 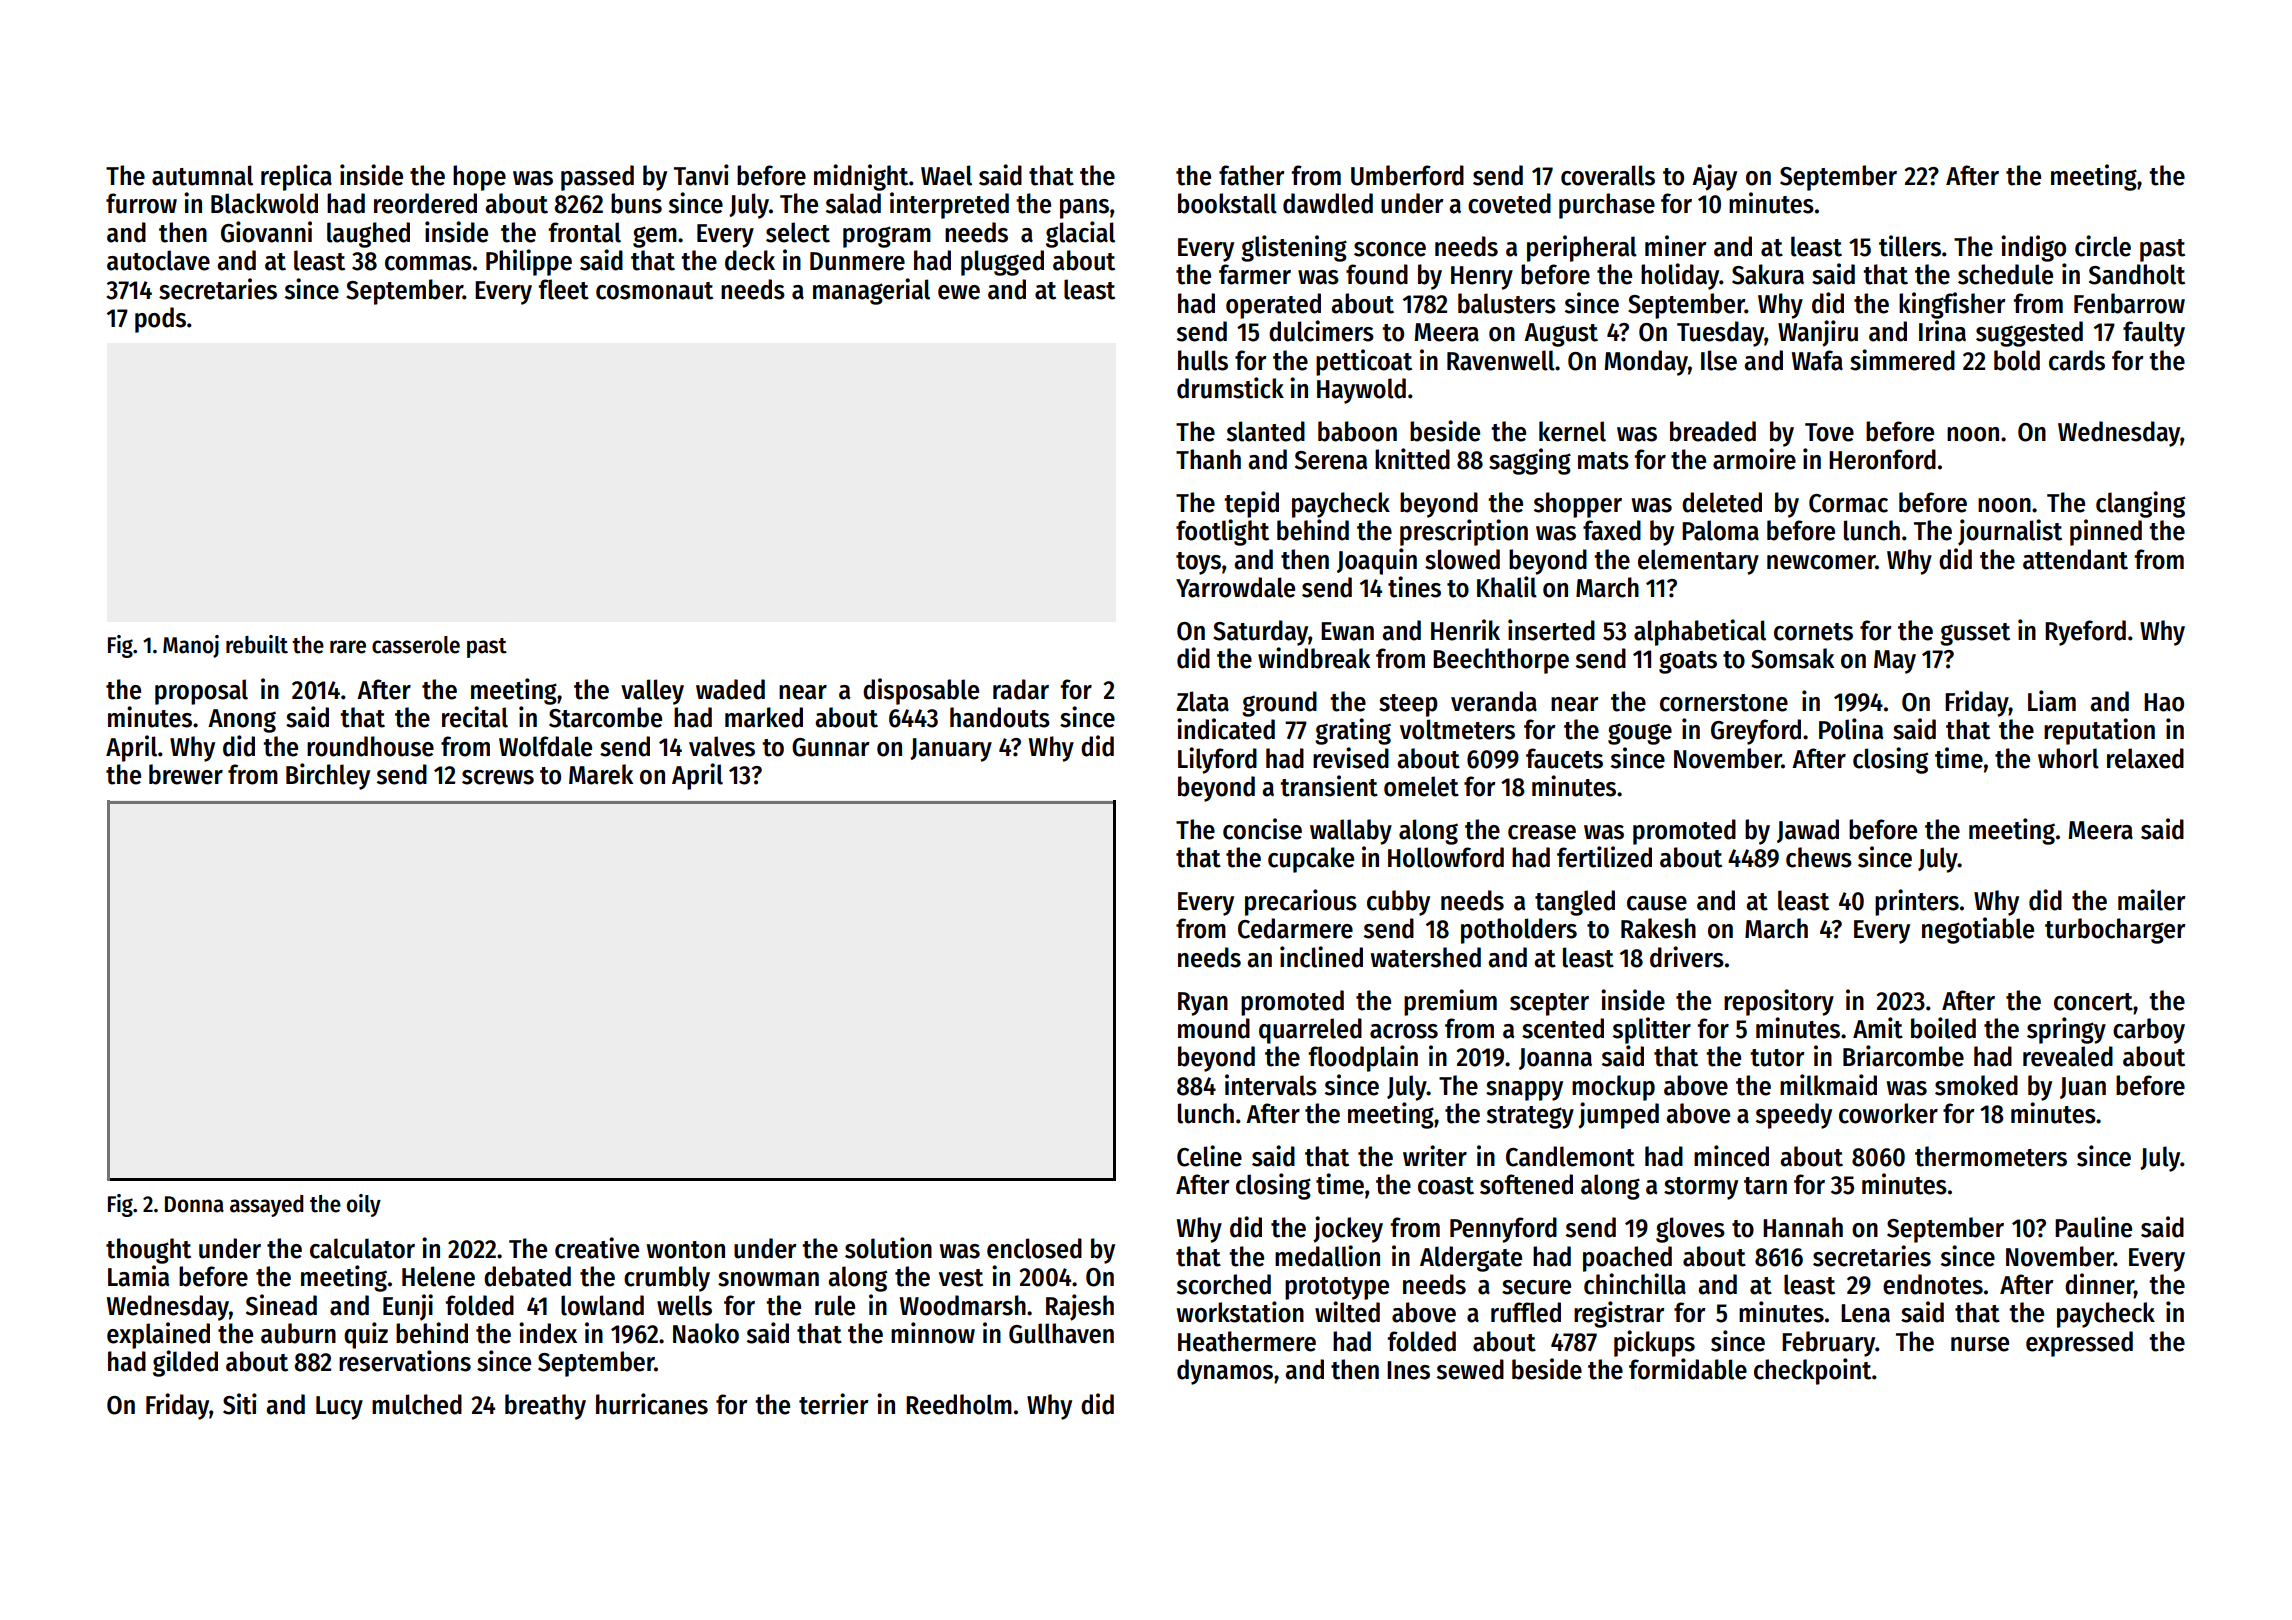 I want to click on cupcake, so click(x=1311, y=860).
